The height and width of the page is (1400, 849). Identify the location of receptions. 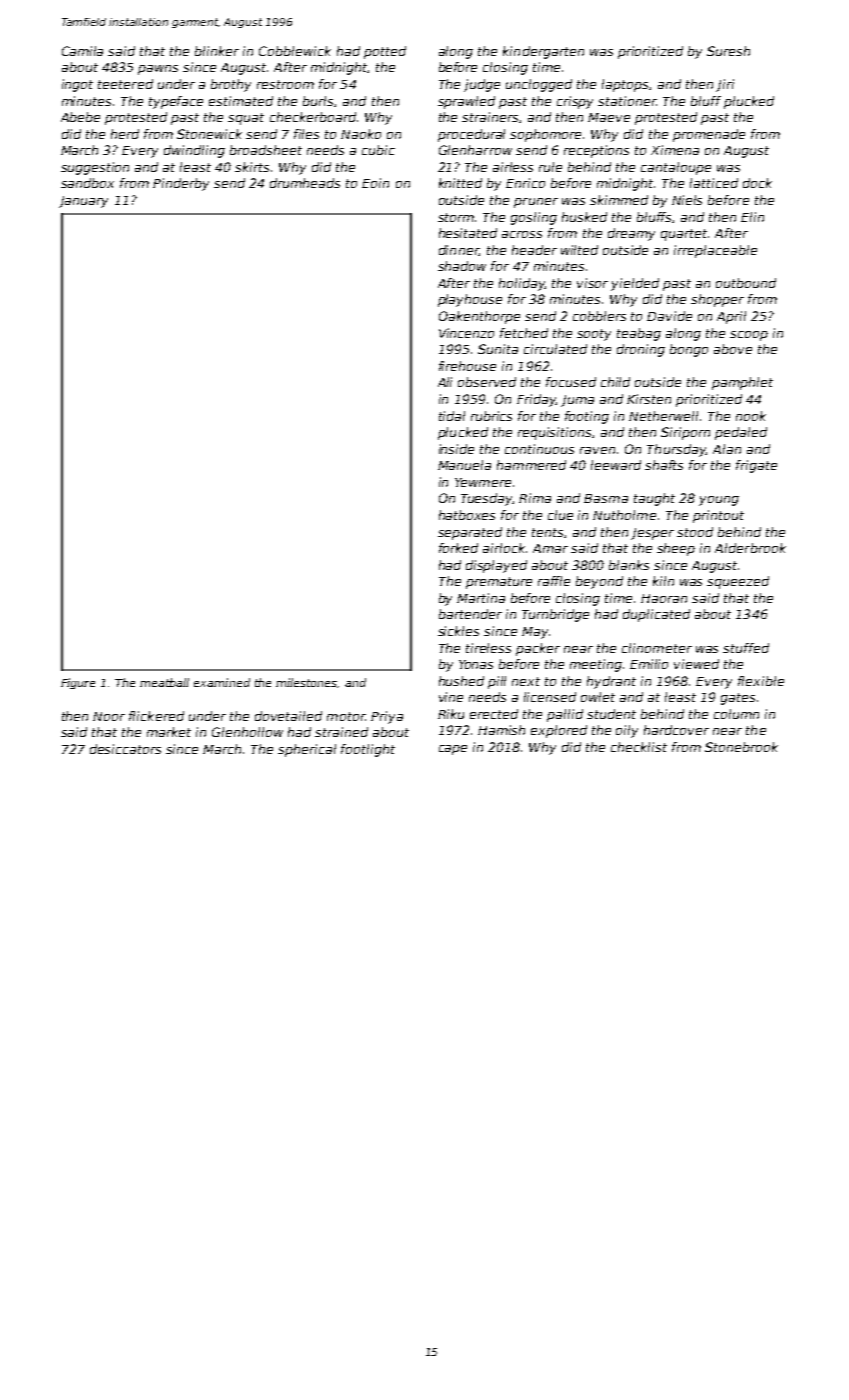
(596, 151).
